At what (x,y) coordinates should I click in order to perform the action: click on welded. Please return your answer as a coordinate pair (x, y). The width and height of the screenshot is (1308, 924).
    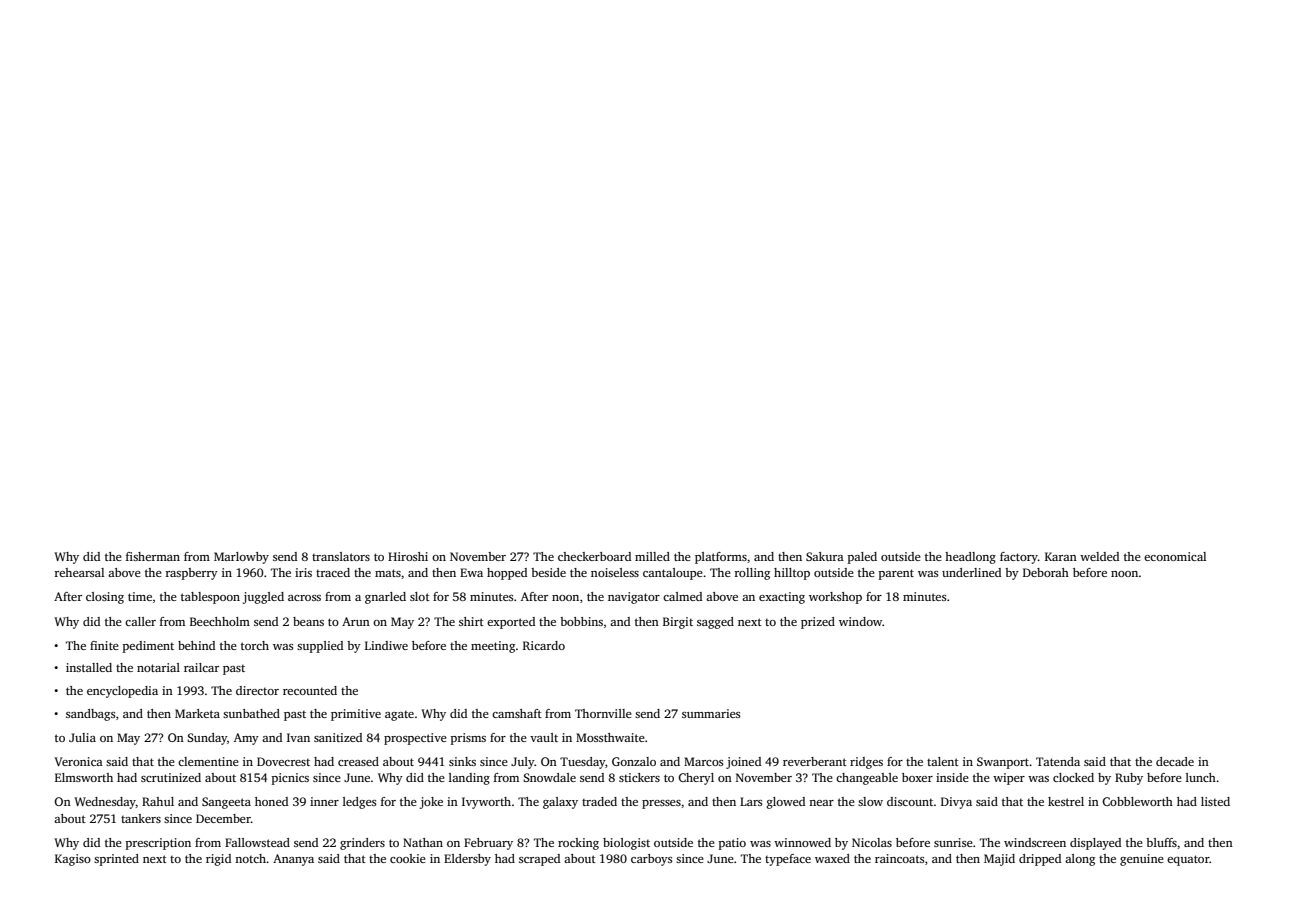
    Looking at the image, I should click on (1099, 556).
